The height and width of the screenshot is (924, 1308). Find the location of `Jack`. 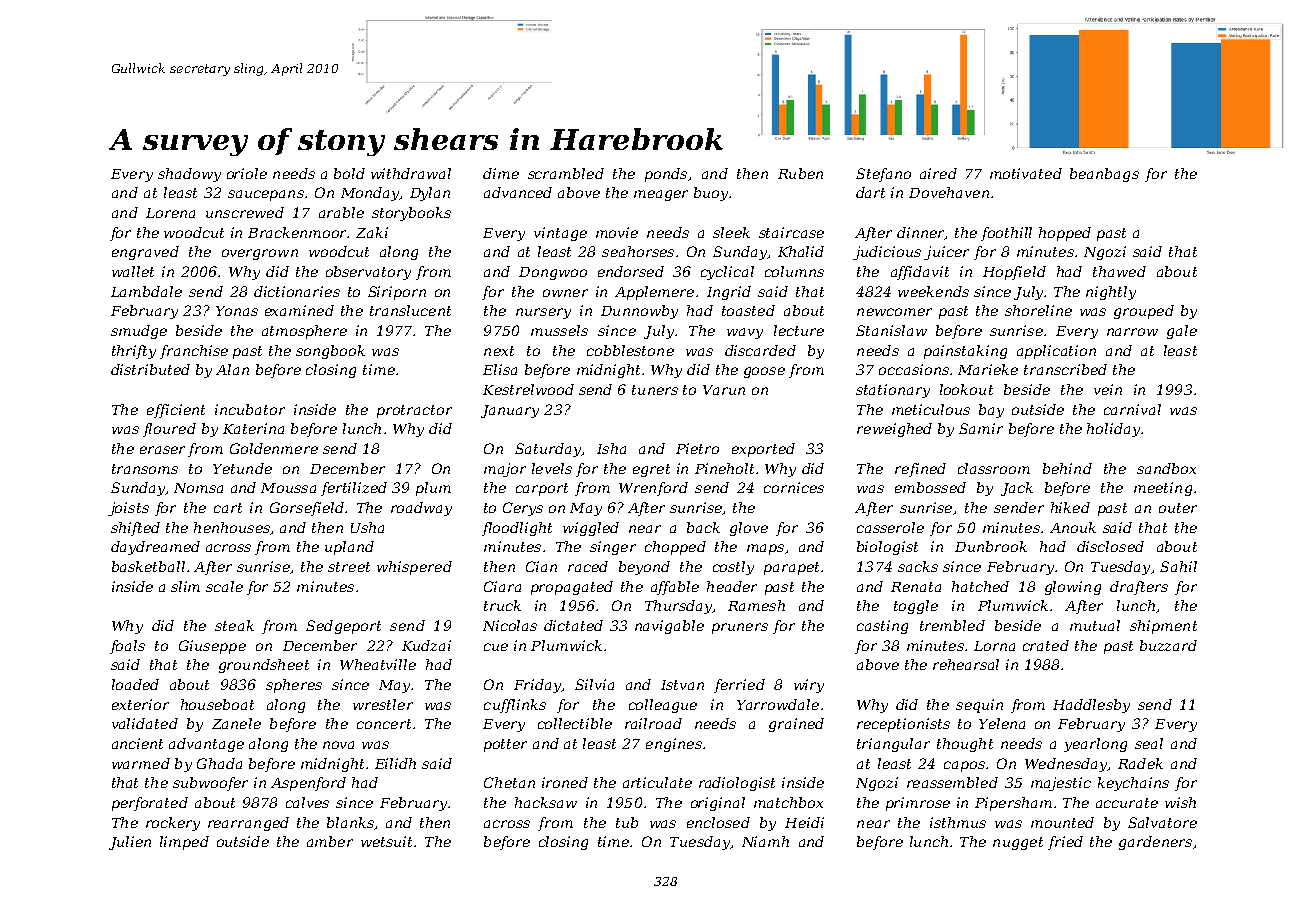

Jack is located at coordinates (1017, 489).
